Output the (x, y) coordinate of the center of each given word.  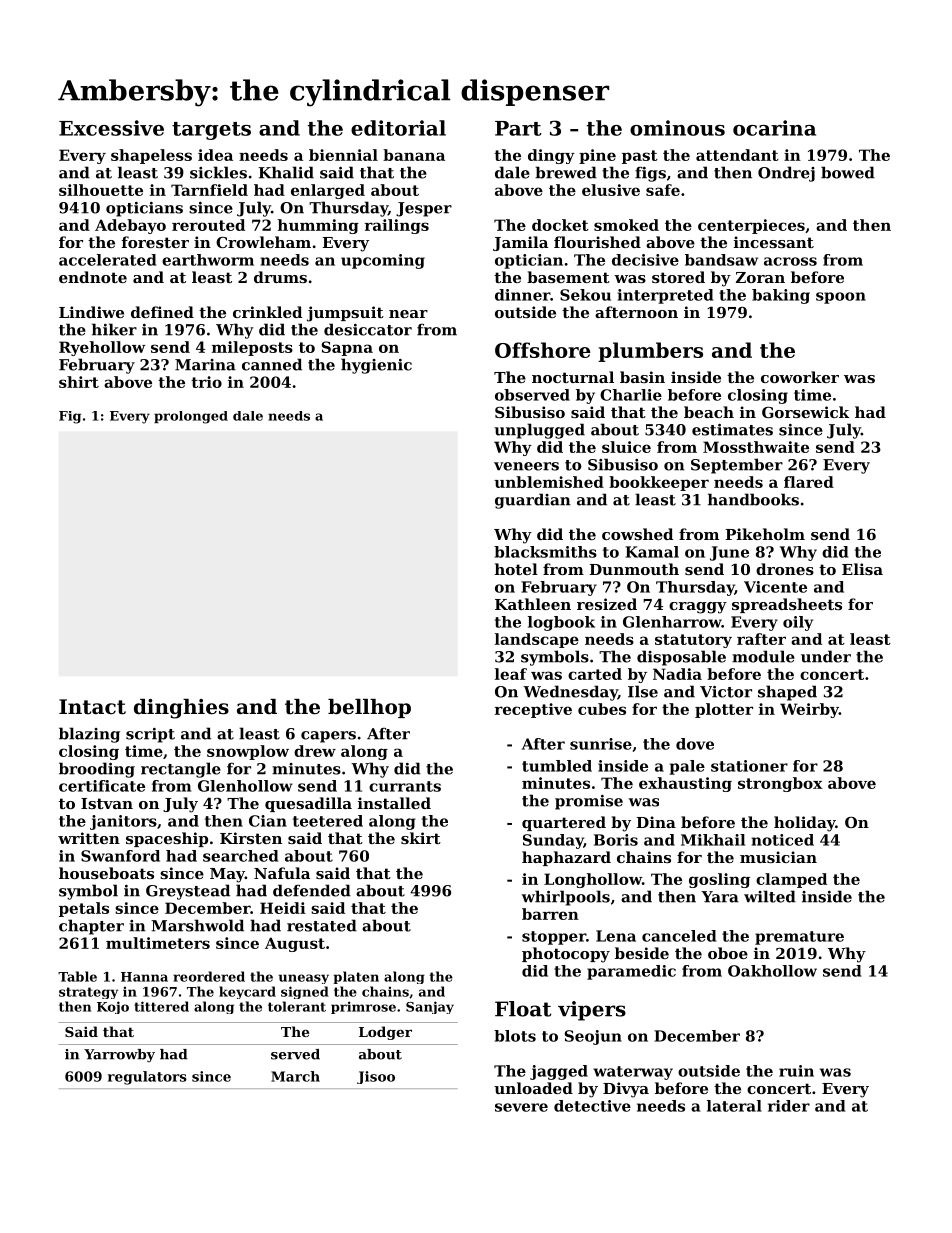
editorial (398, 128)
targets (211, 131)
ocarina (774, 128)
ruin (796, 1071)
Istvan (107, 803)
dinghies (181, 709)
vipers (592, 1011)
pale (687, 767)
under (826, 656)
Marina (205, 365)
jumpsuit (345, 314)
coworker (800, 377)
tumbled (557, 766)
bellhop (369, 708)
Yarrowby (119, 1055)
